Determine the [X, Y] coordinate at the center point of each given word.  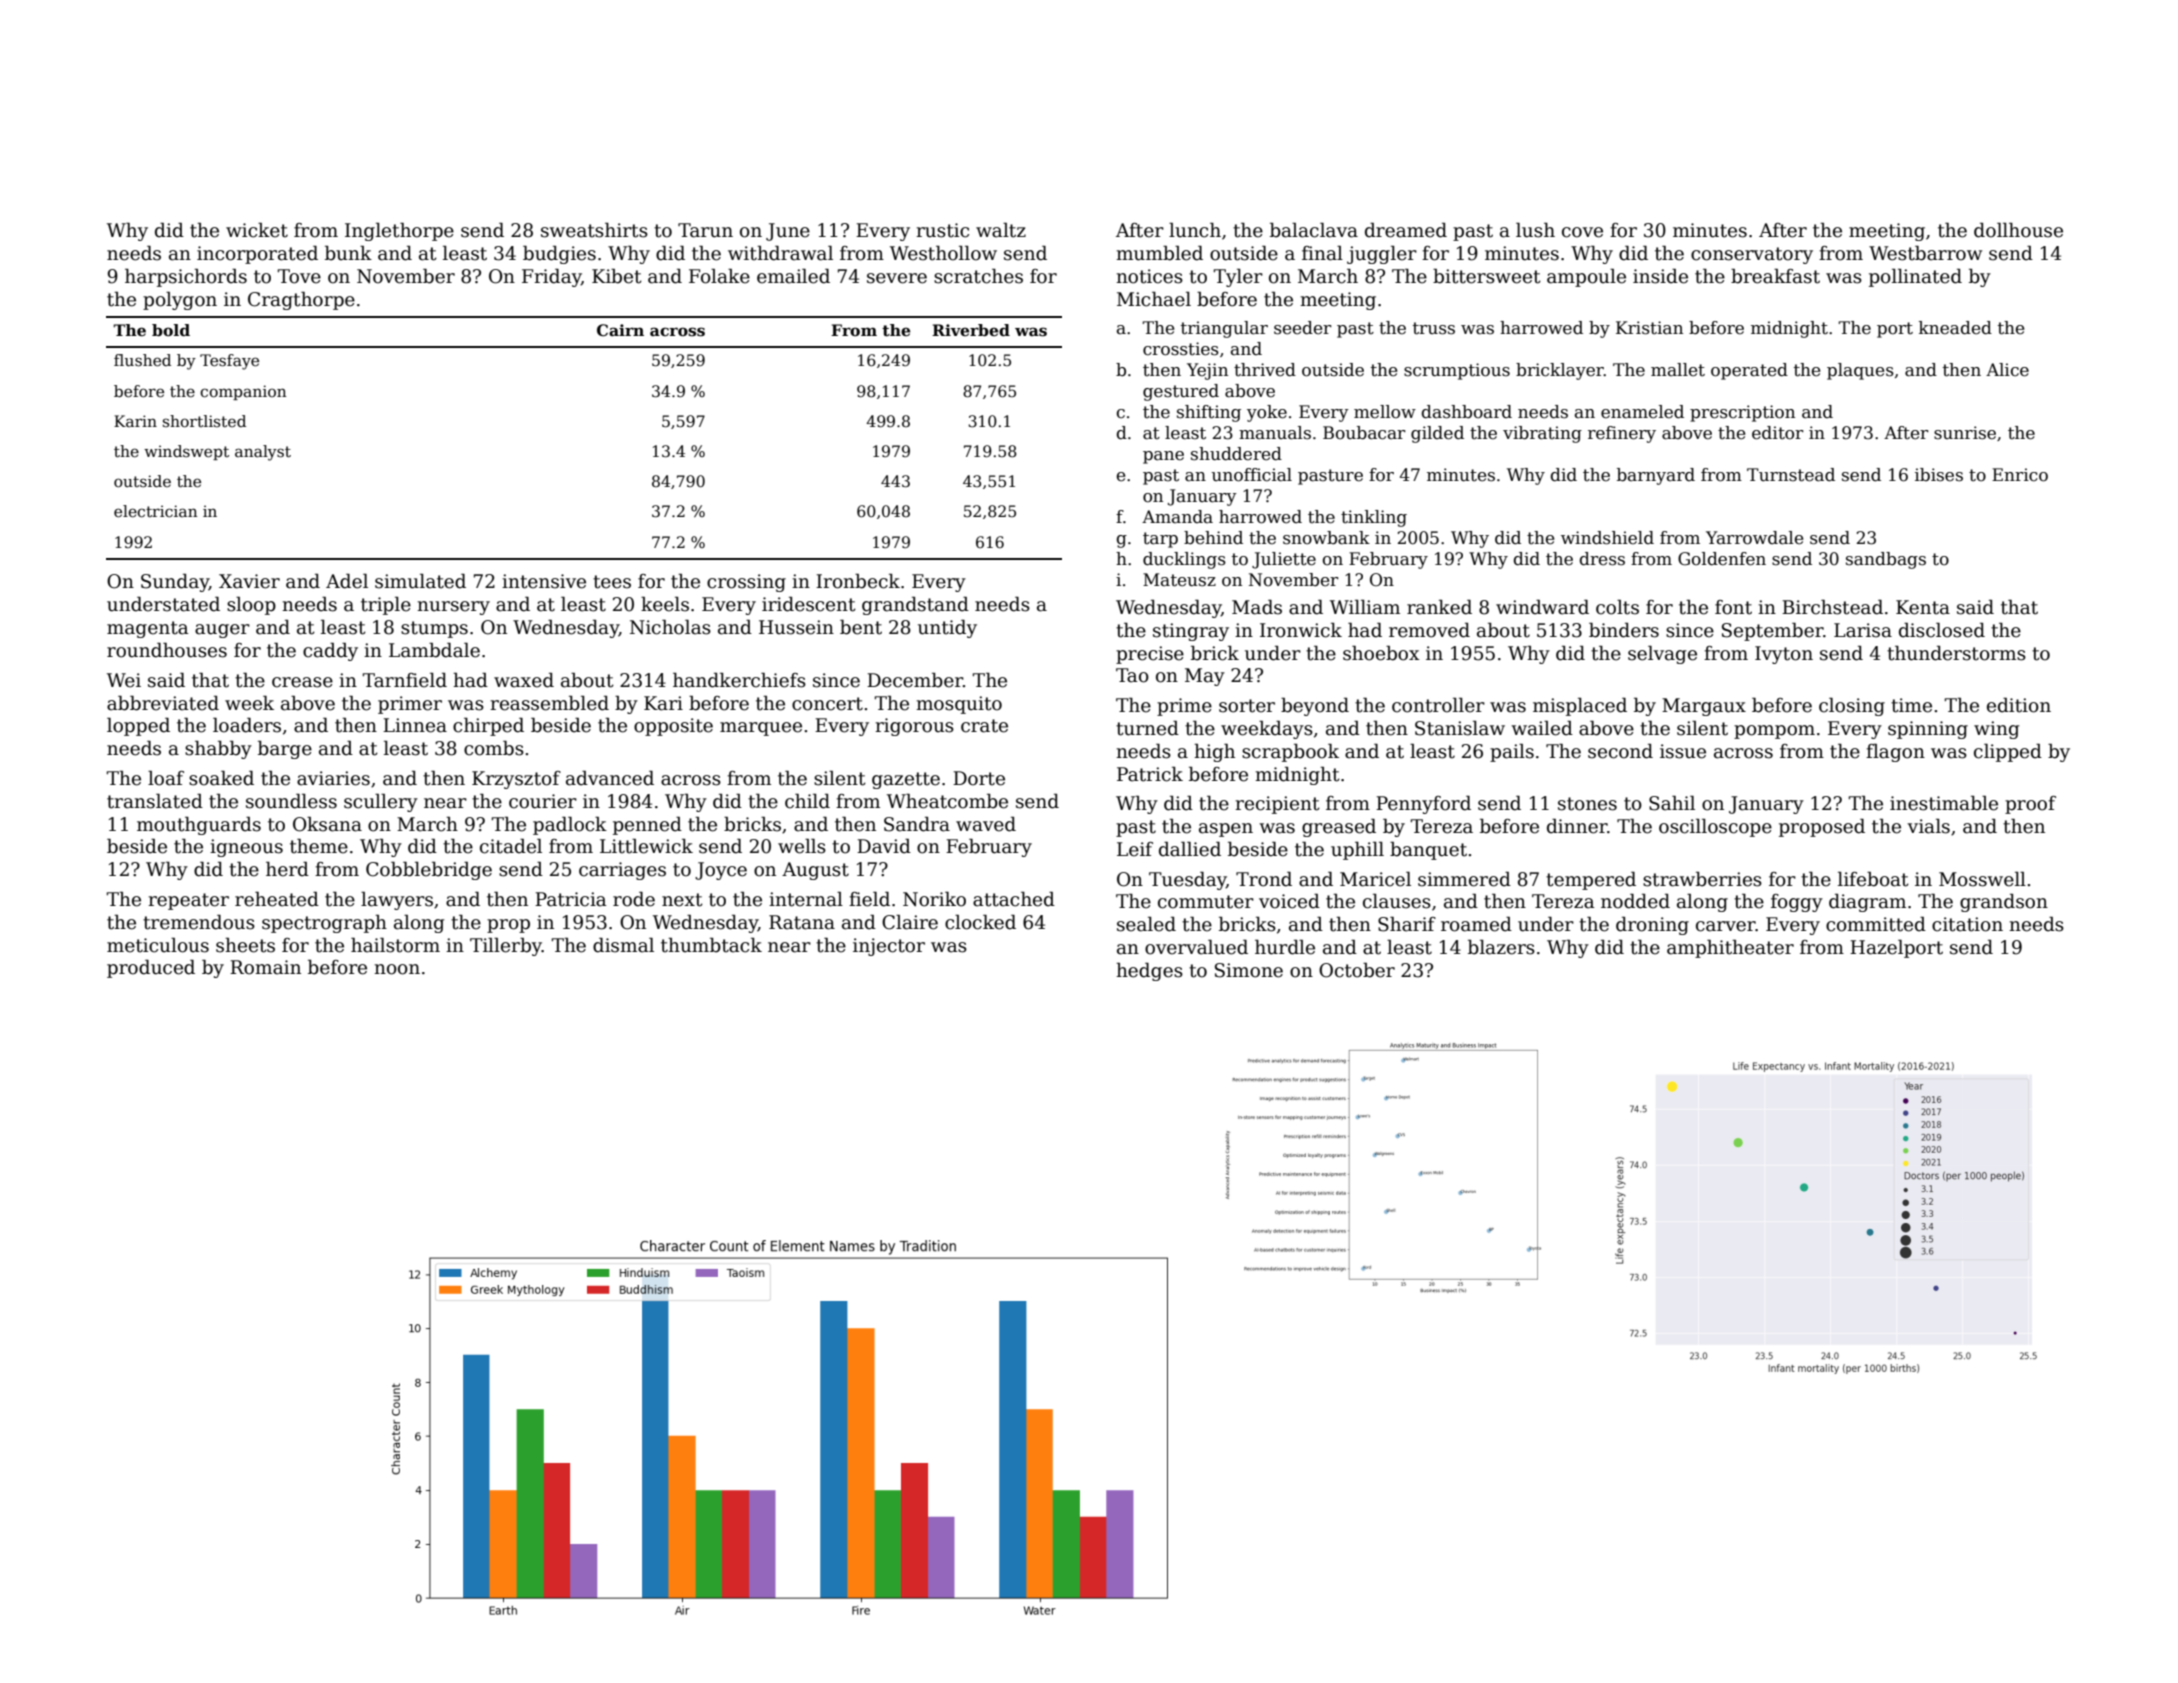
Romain [265, 967]
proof [2030, 805]
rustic [942, 230]
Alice [2007, 370]
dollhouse [2018, 230]
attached [1014, 899]
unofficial [1252, 475]
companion [243, 392]
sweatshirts [594, 230]
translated [155, 801]
